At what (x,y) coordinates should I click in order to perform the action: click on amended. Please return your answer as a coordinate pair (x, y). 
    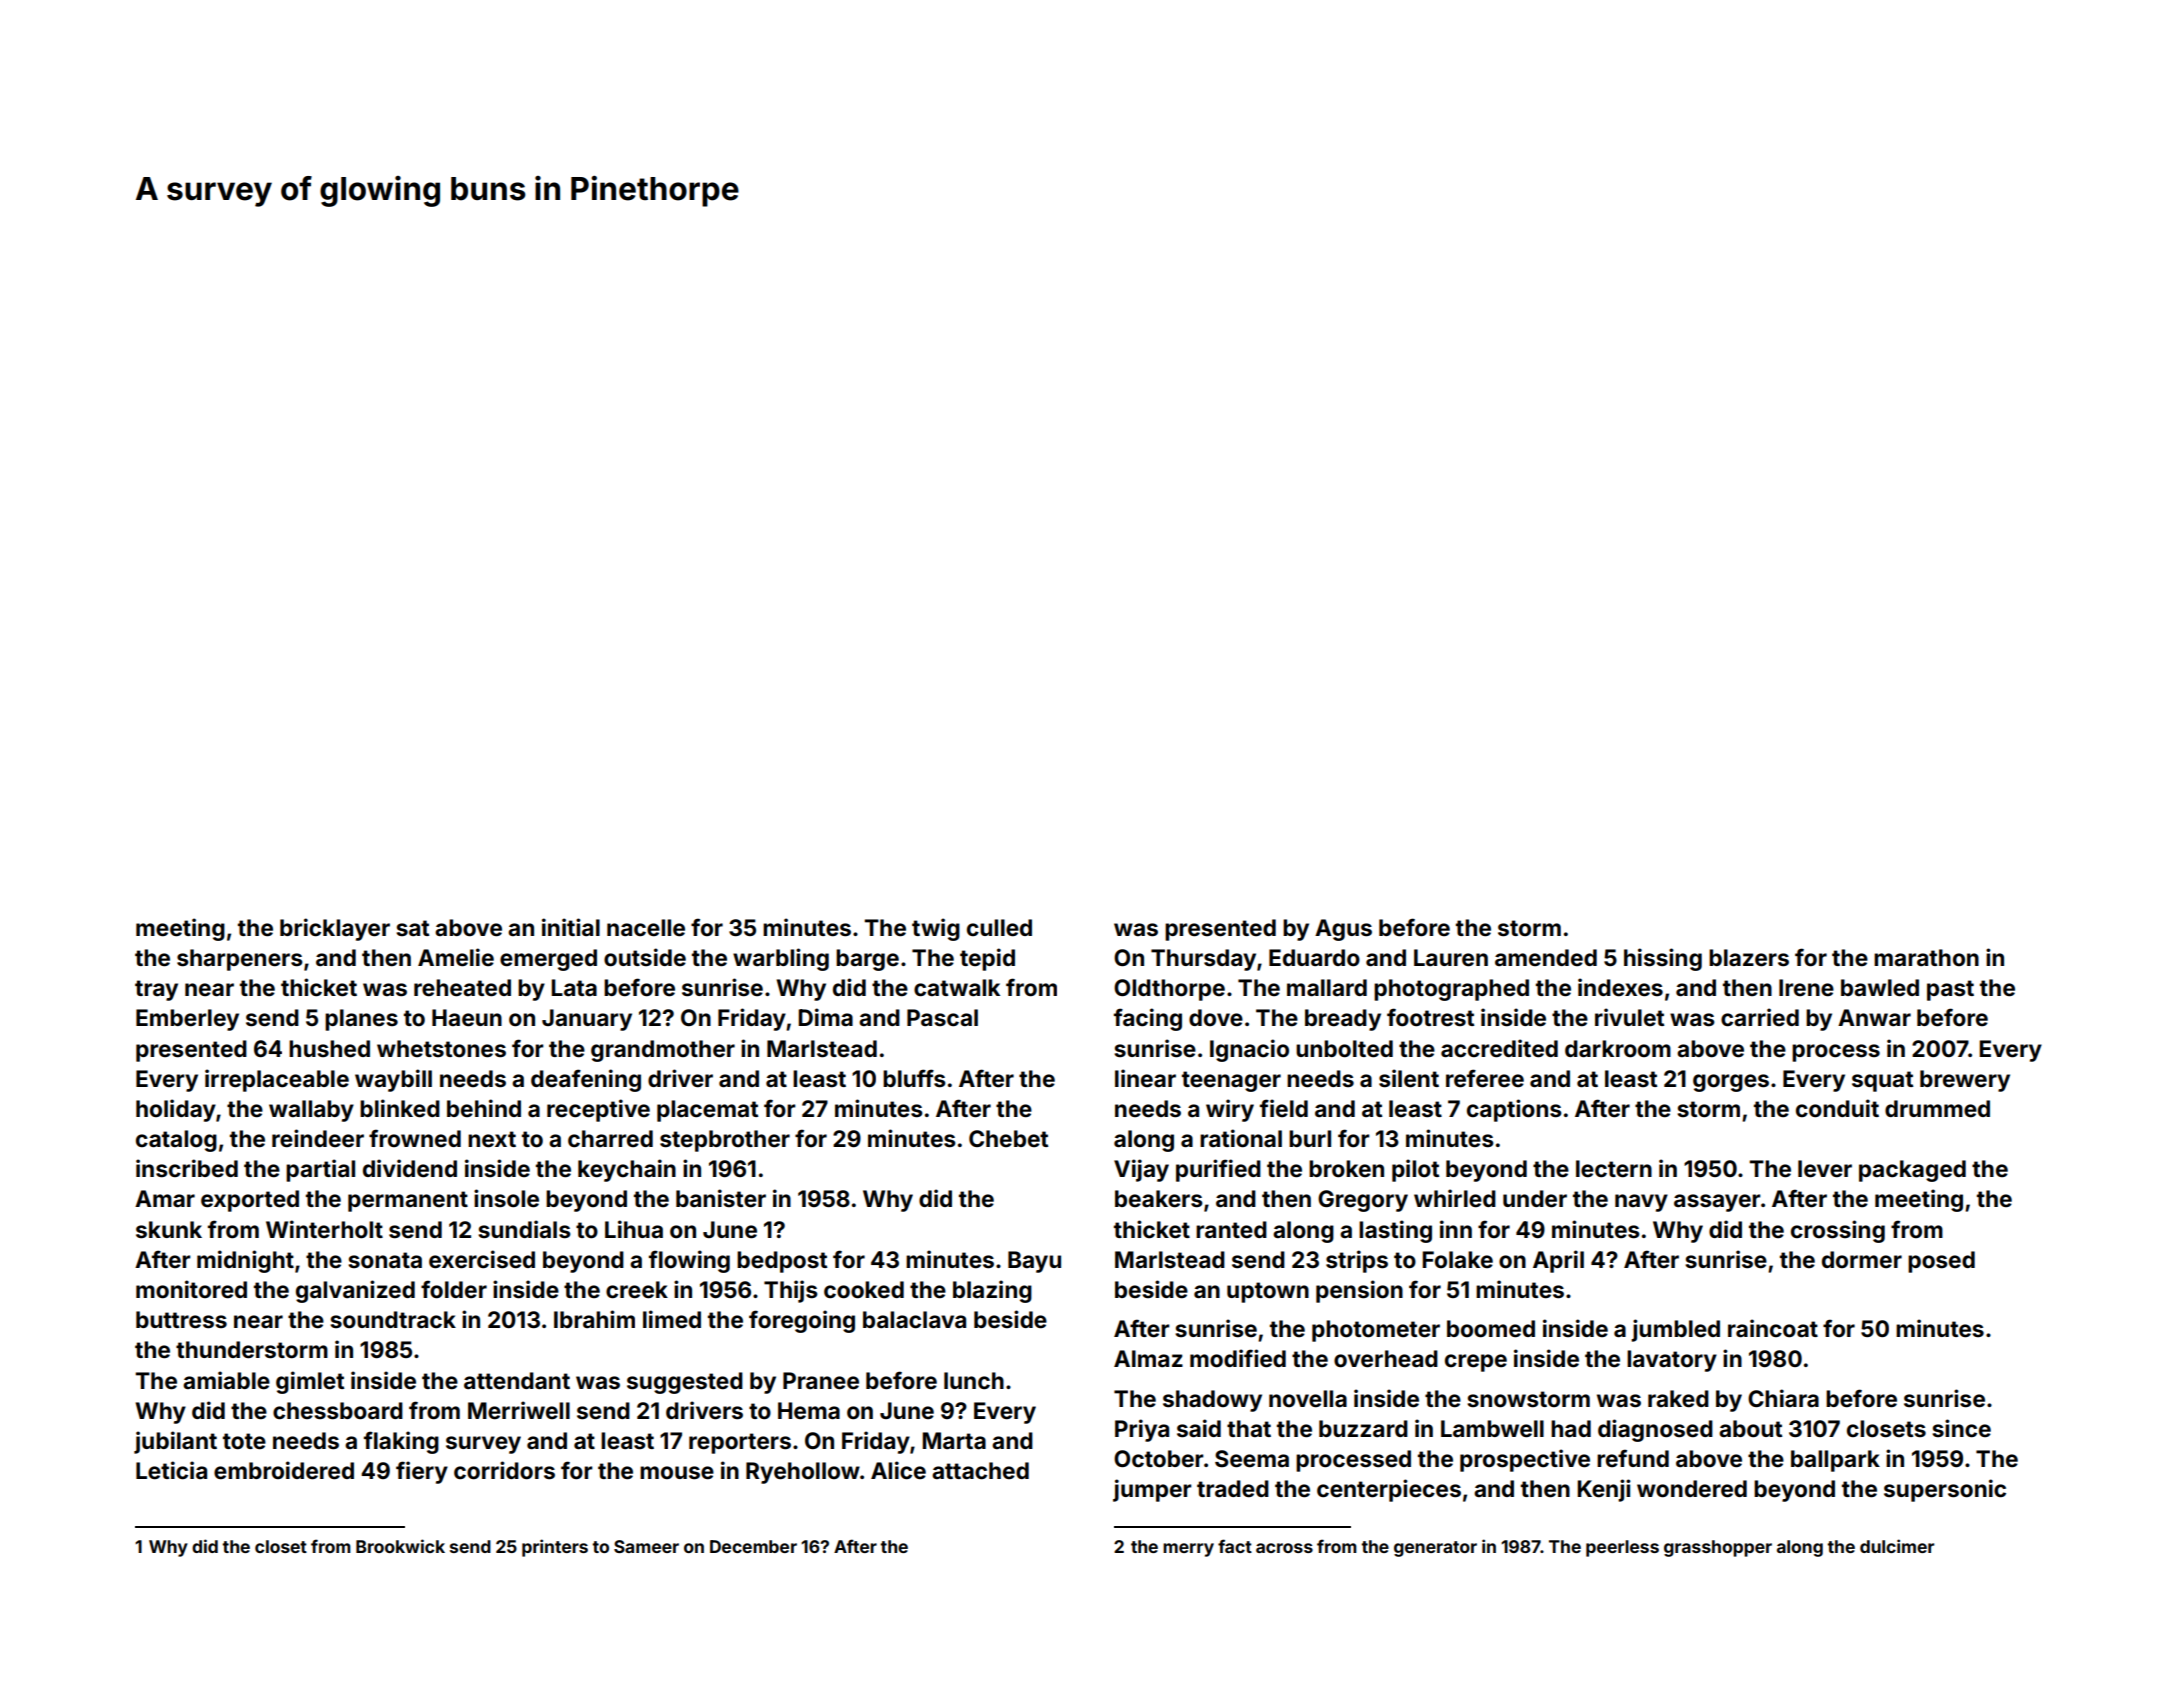
    Looking at the image, I should click on (1546, 958).
